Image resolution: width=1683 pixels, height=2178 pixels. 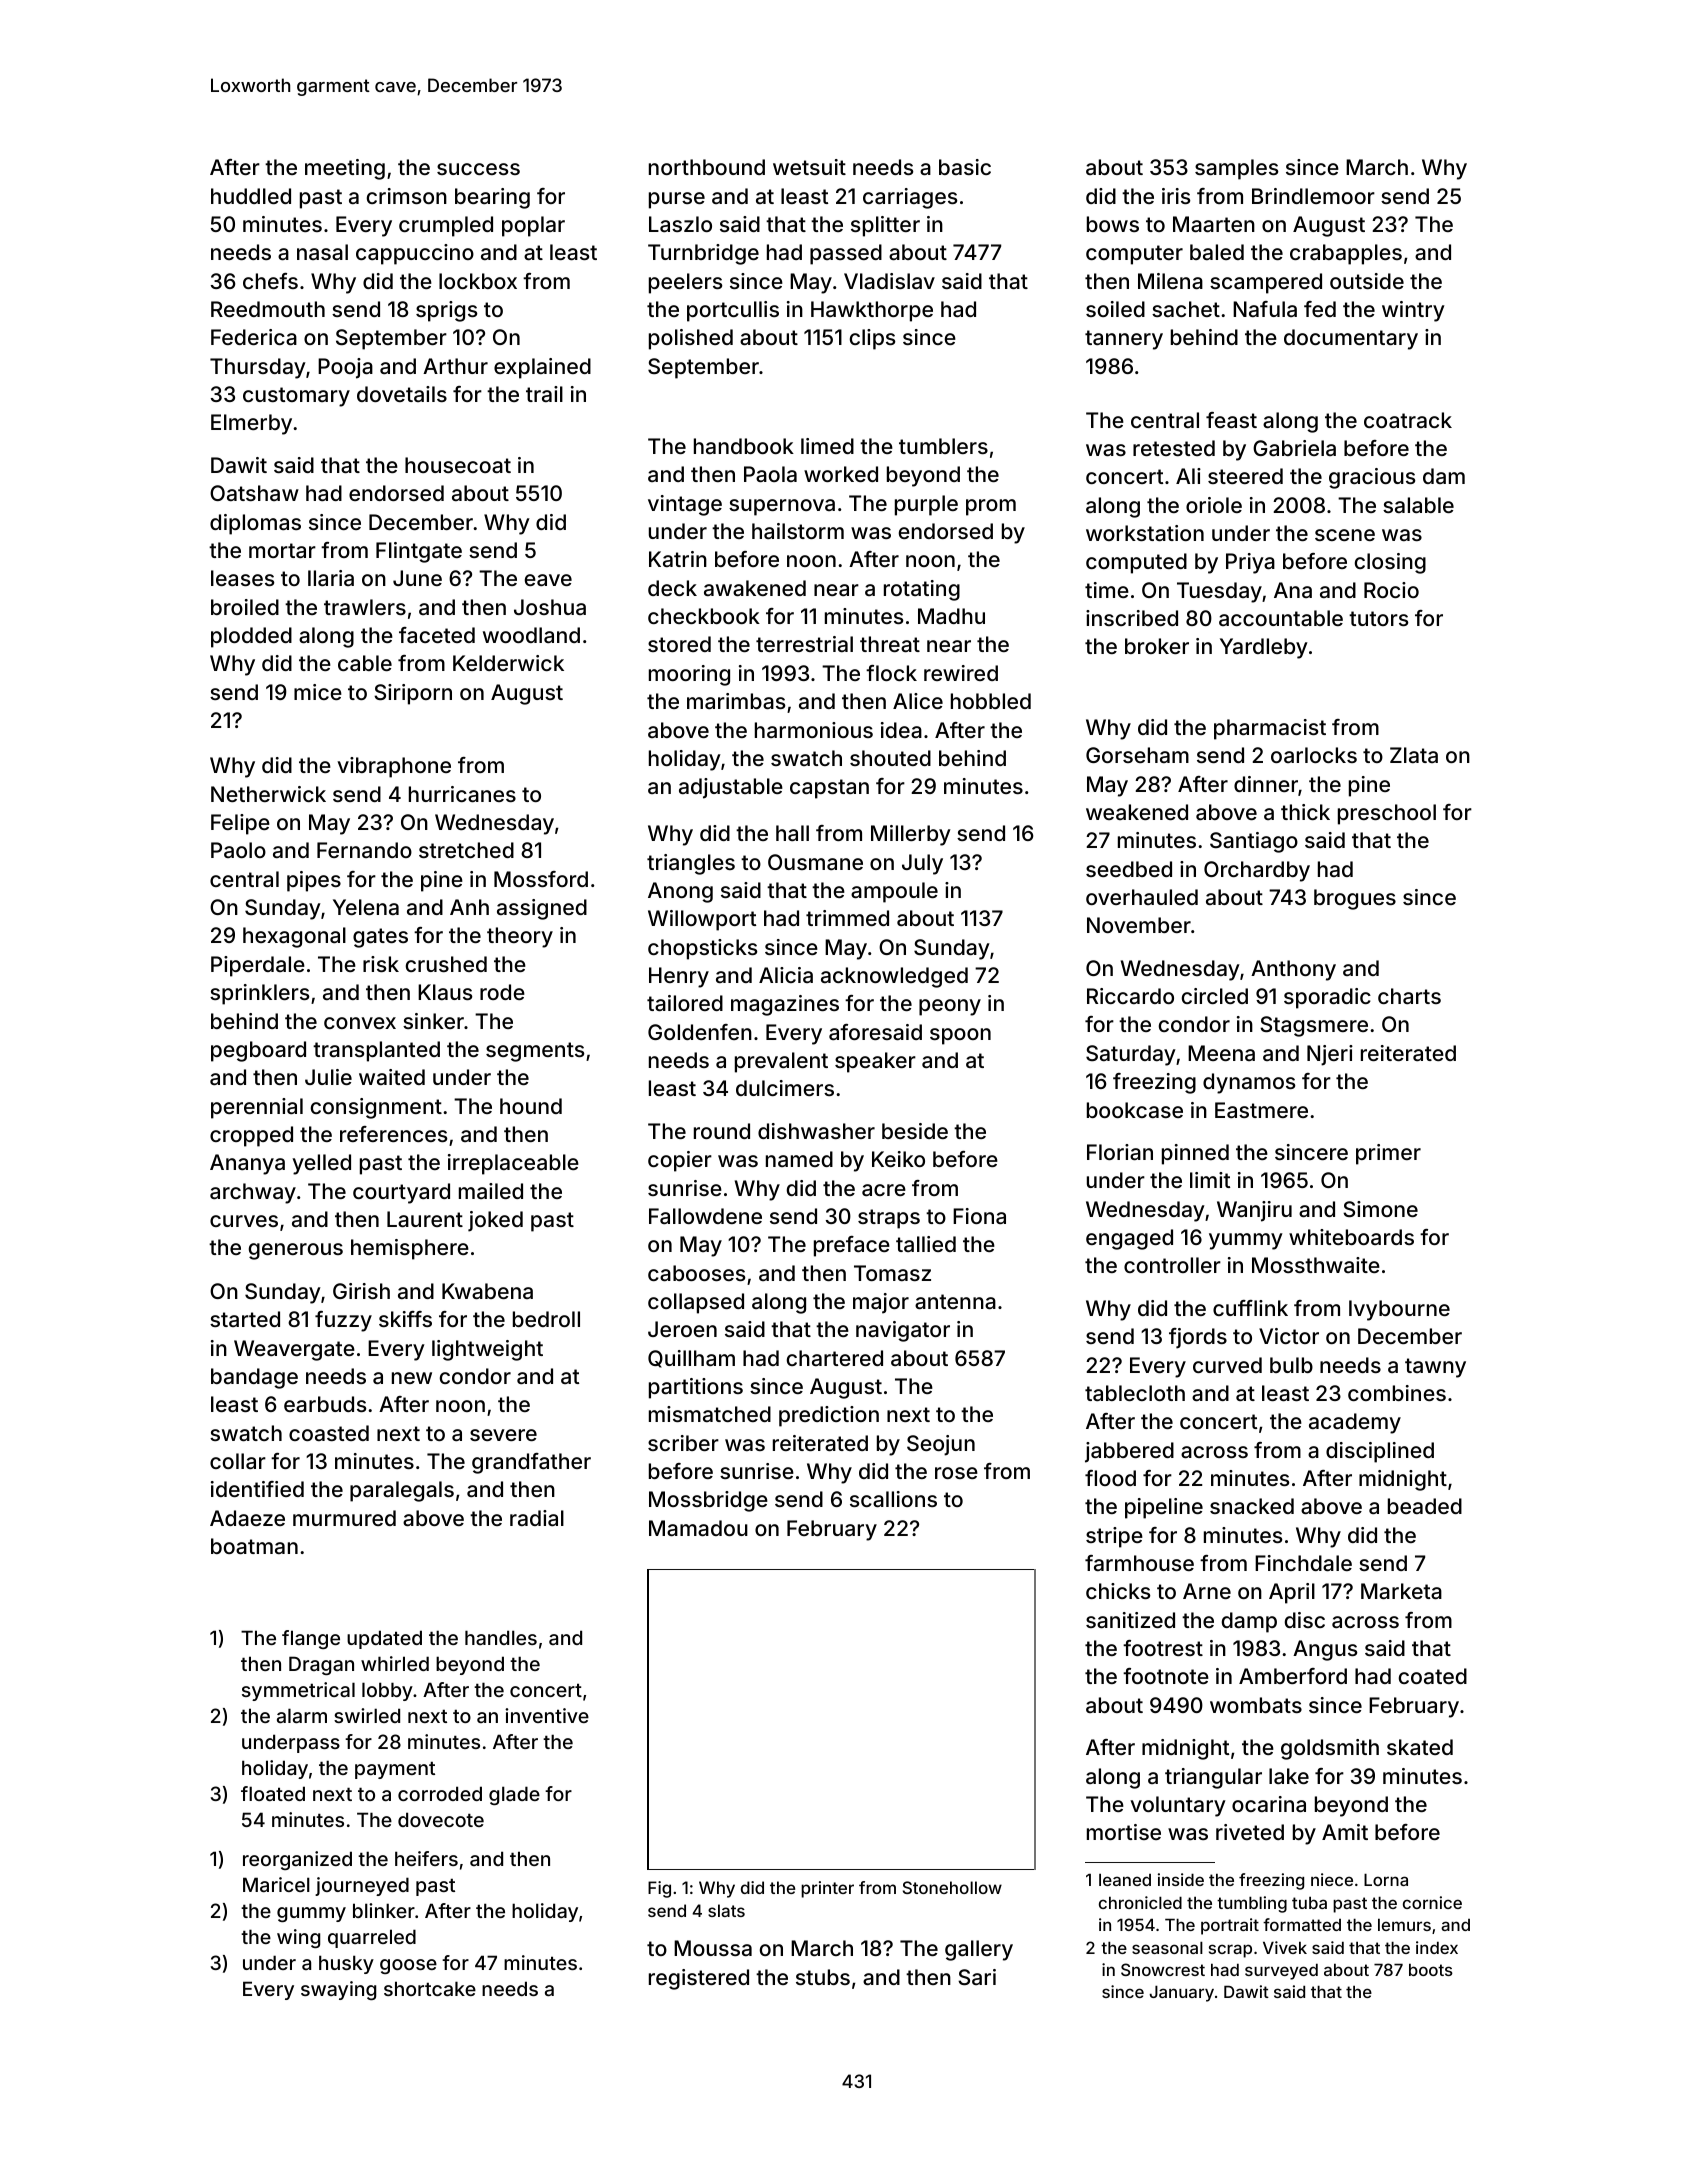 I want to click on Goldenfen, so click(x=700, y=1032).
